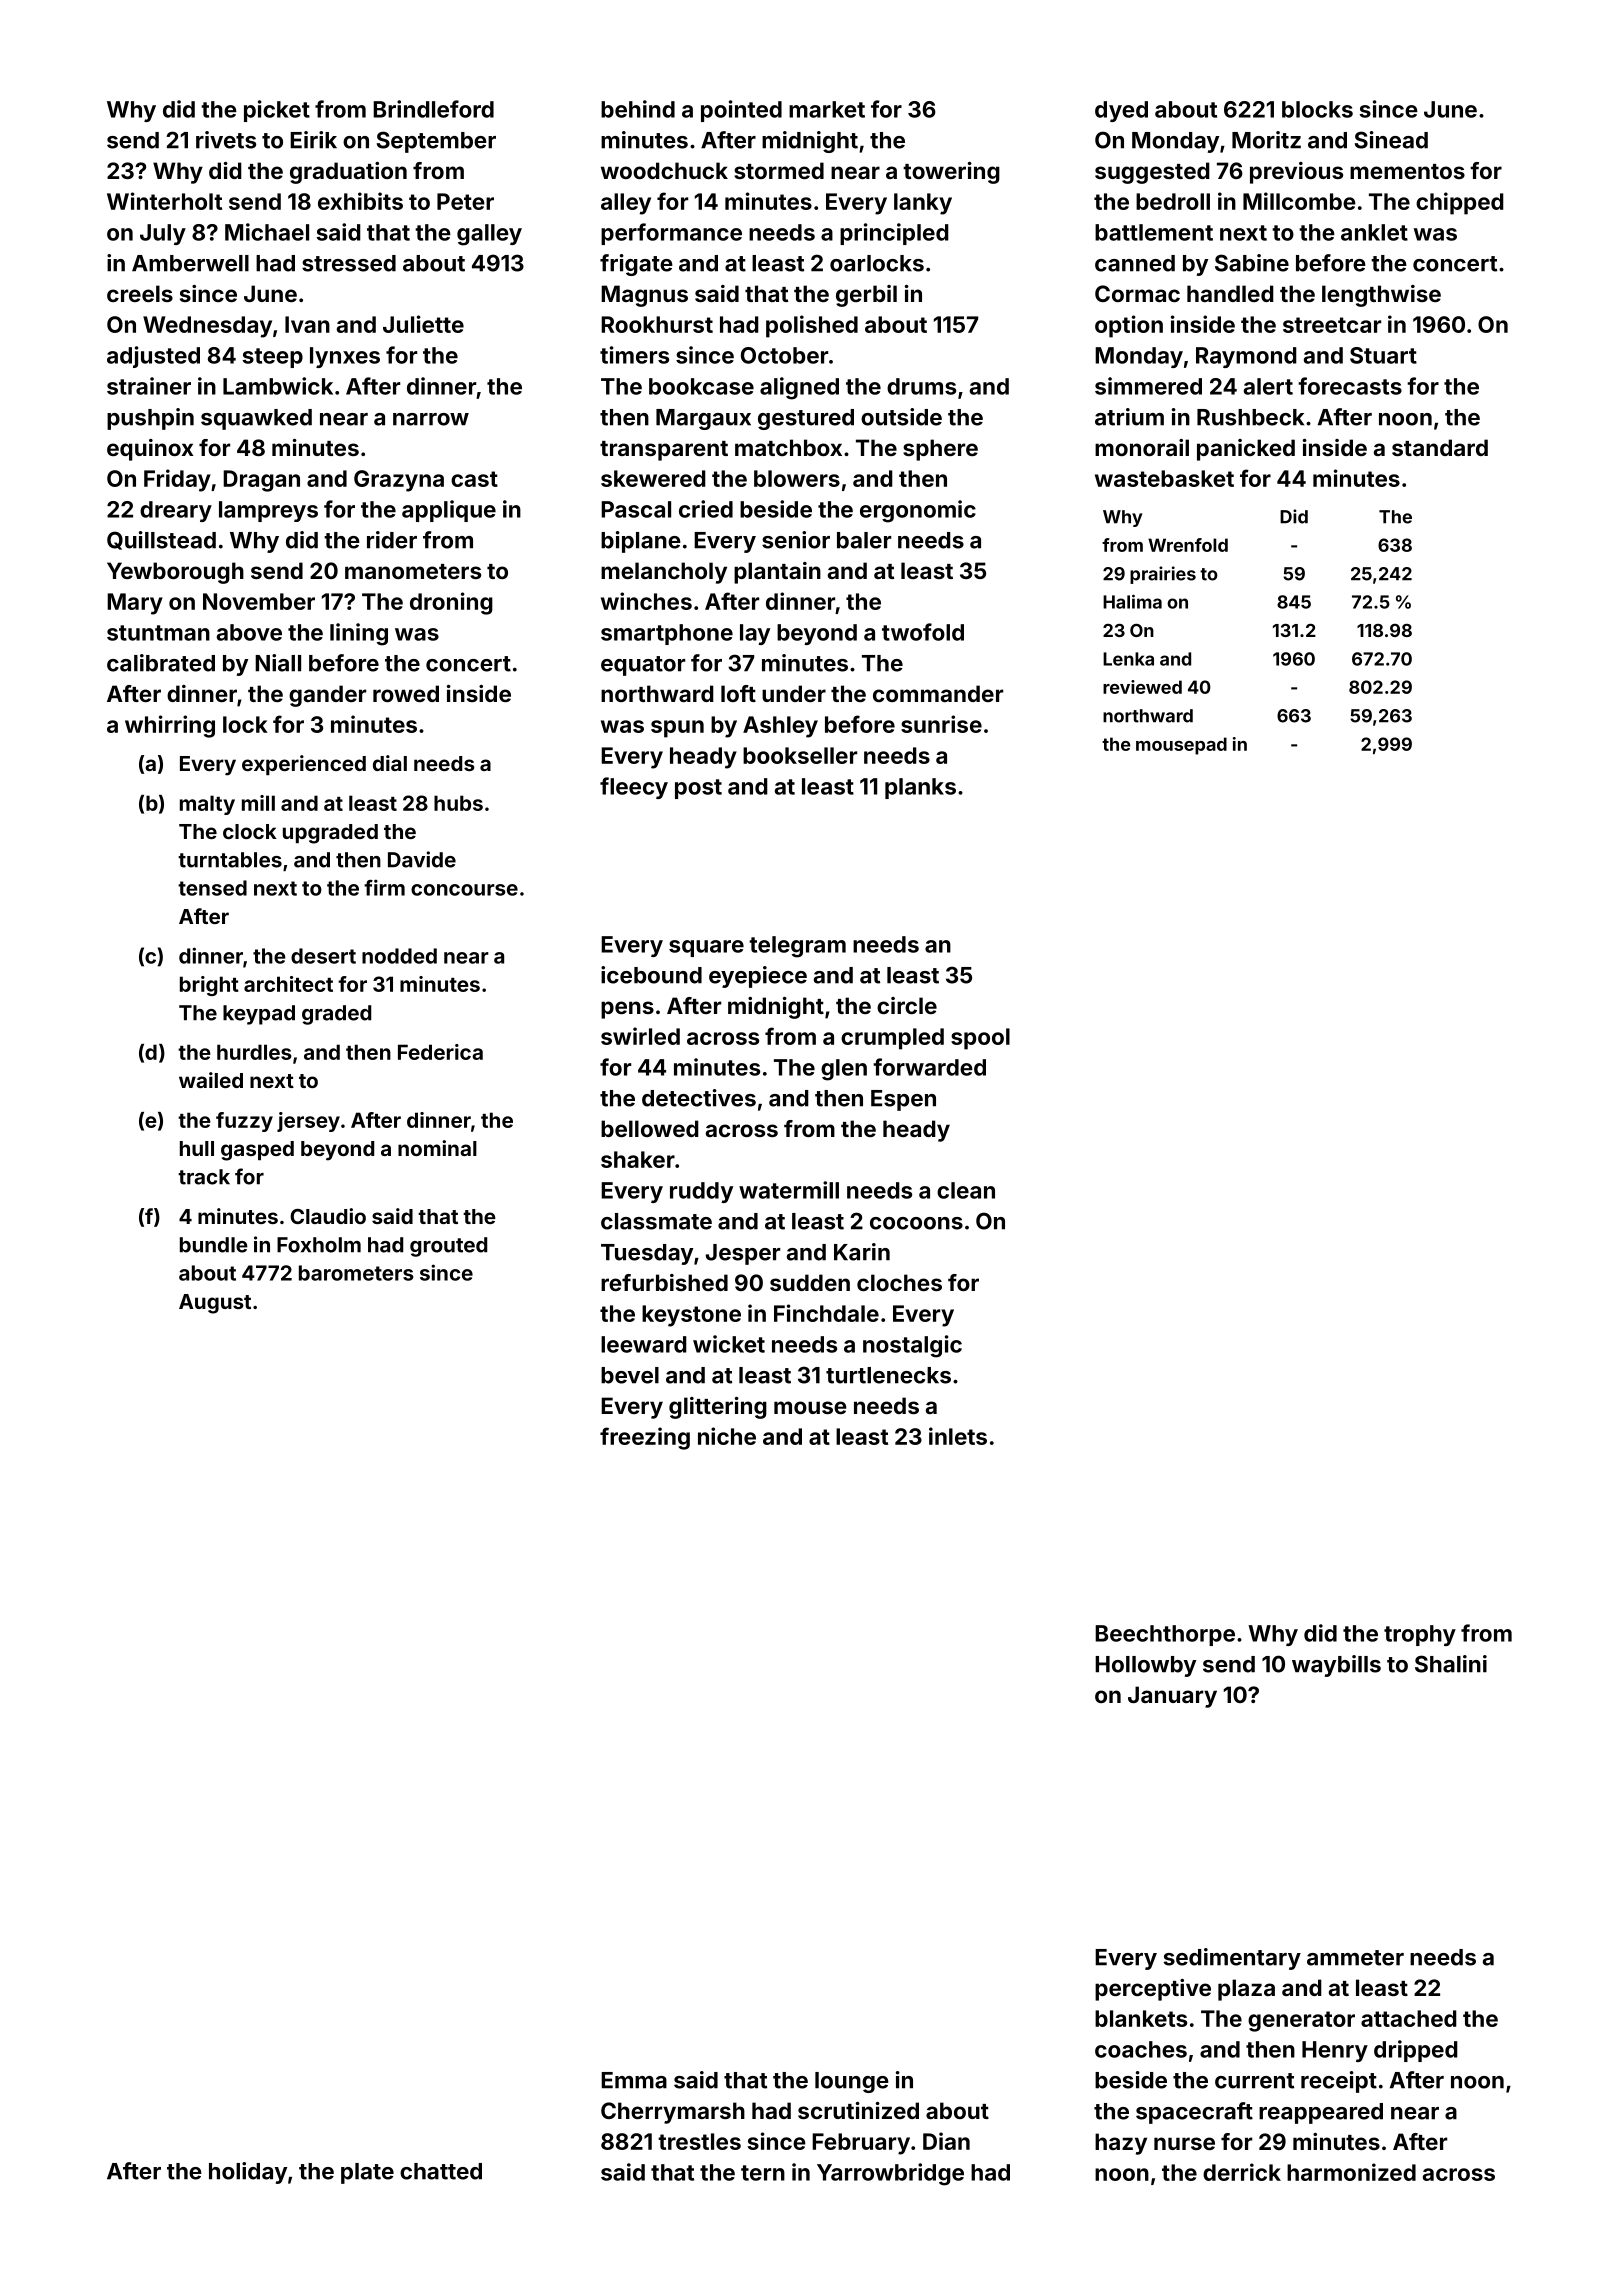 The height and width of the screenshot is (2292, 1620). I want to click on ammeter, so click(1355, 1958).
